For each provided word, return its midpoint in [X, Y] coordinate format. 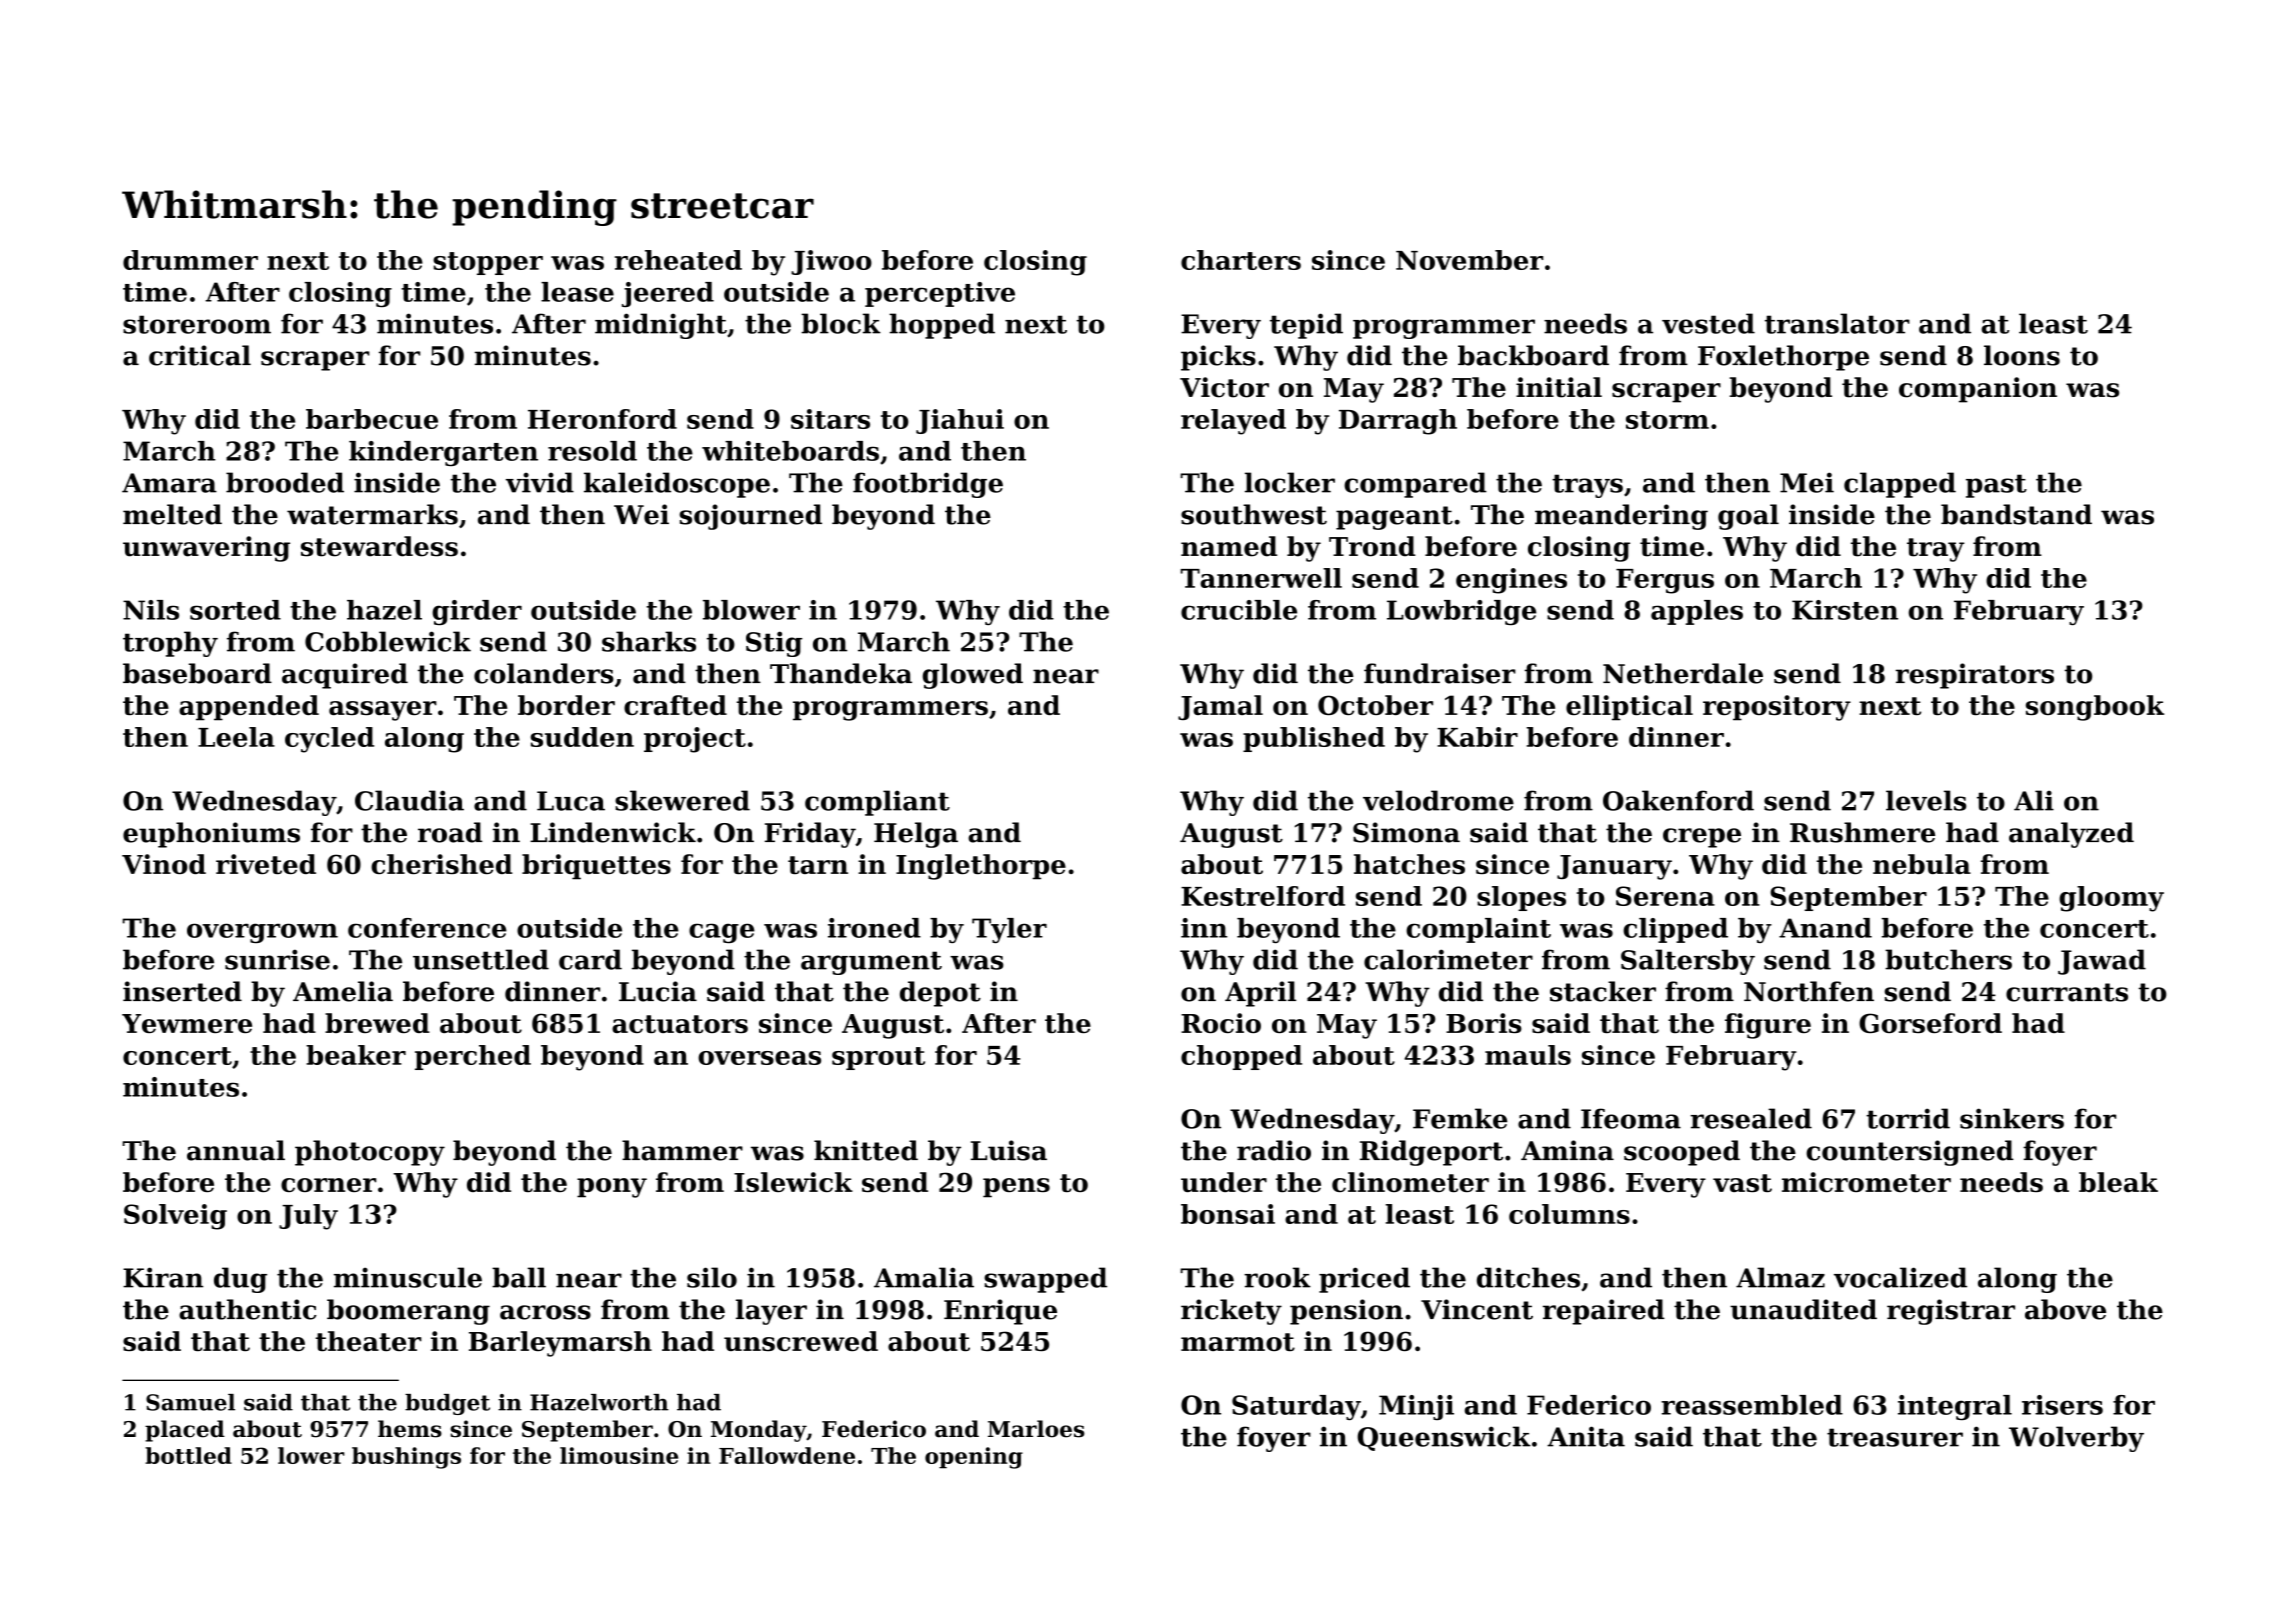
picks [1218, 358]
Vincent [1477, 1309]
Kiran [163, 1277]
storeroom [197, 324]
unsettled [481, 959]
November [1469, 260]
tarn [818, 865]
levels [1926, 800]
